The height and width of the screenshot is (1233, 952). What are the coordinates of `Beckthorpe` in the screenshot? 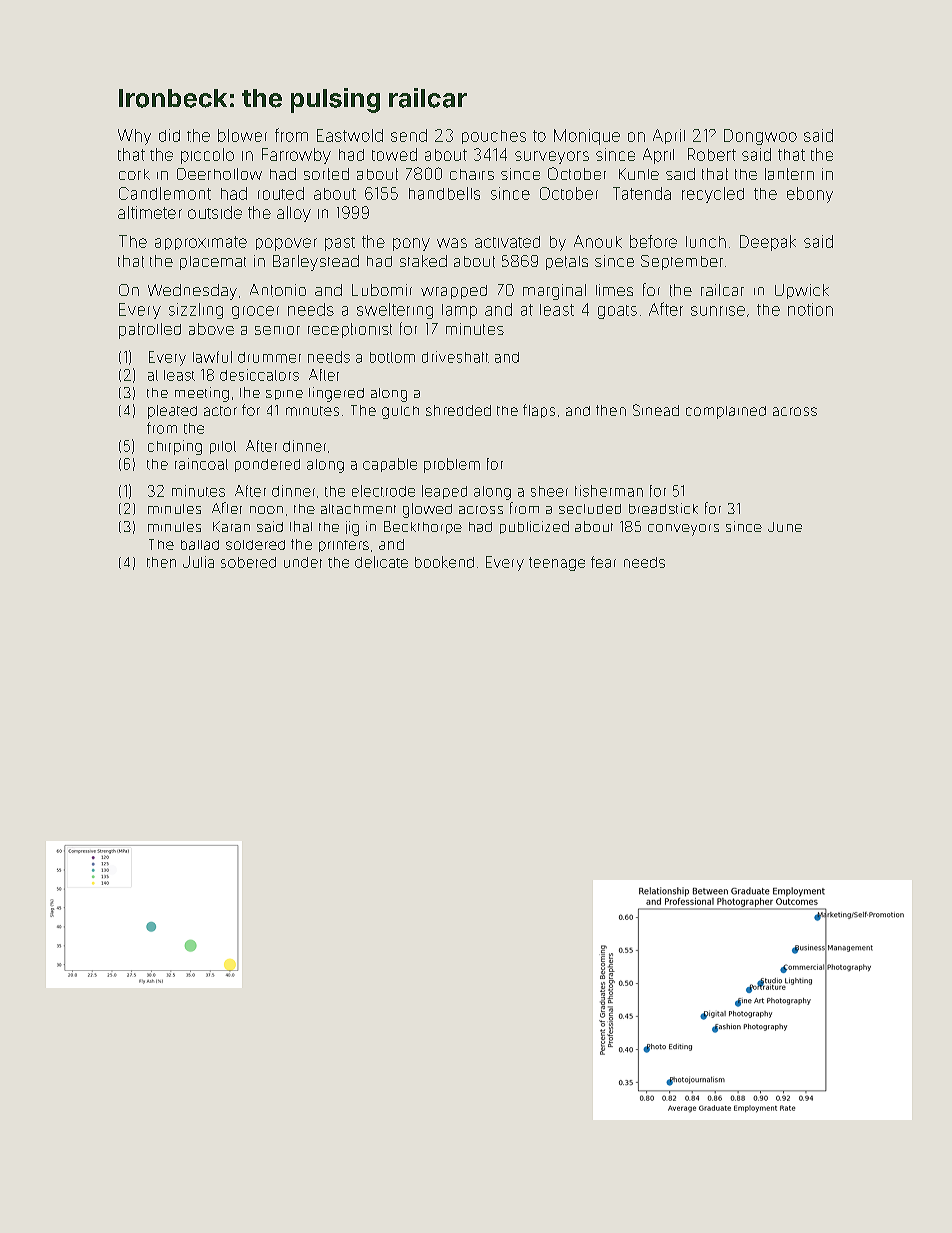 It's located at (423, 527).
